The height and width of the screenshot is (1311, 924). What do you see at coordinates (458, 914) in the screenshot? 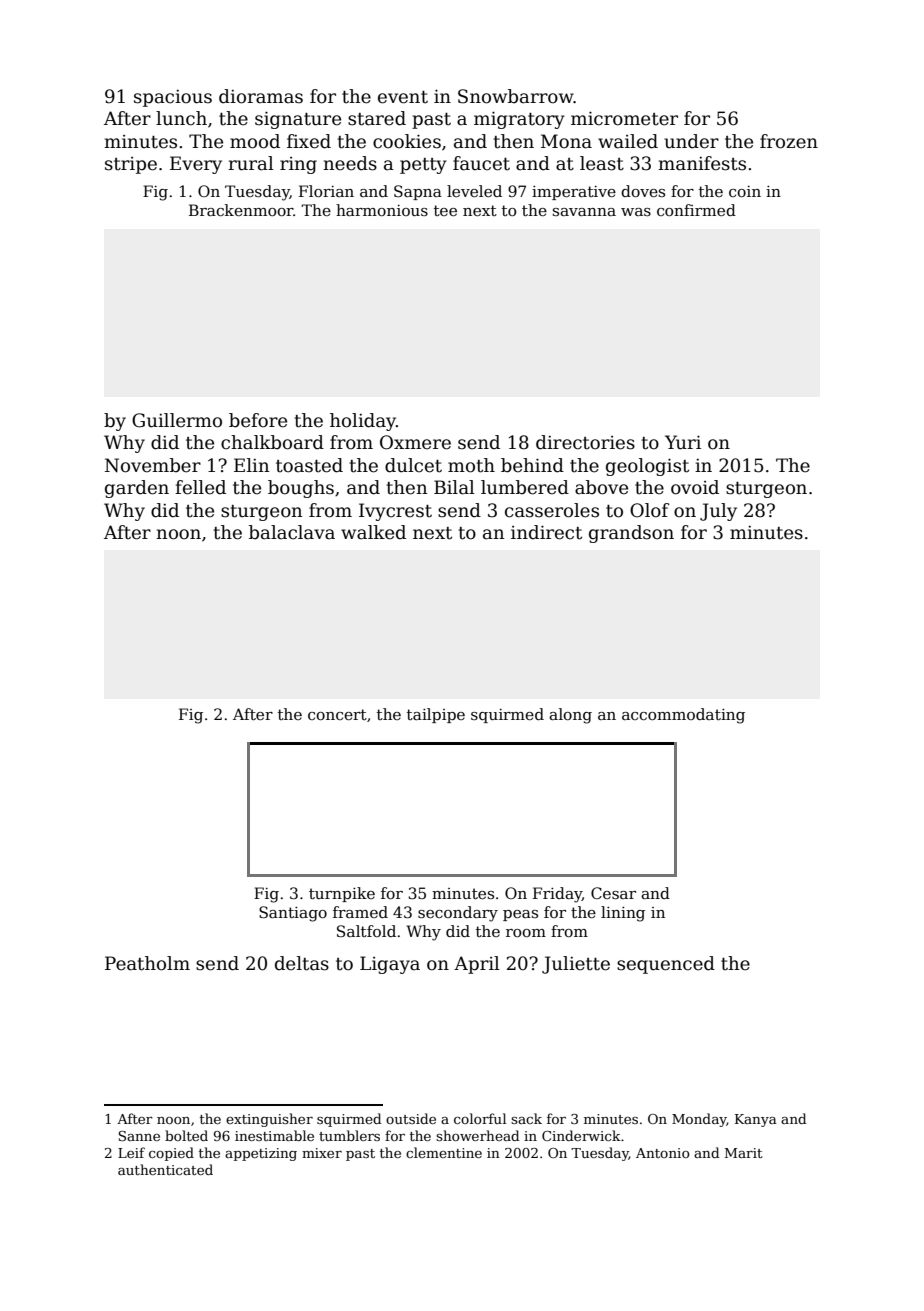
I see `secondary` at bounding box center [458, 914].
